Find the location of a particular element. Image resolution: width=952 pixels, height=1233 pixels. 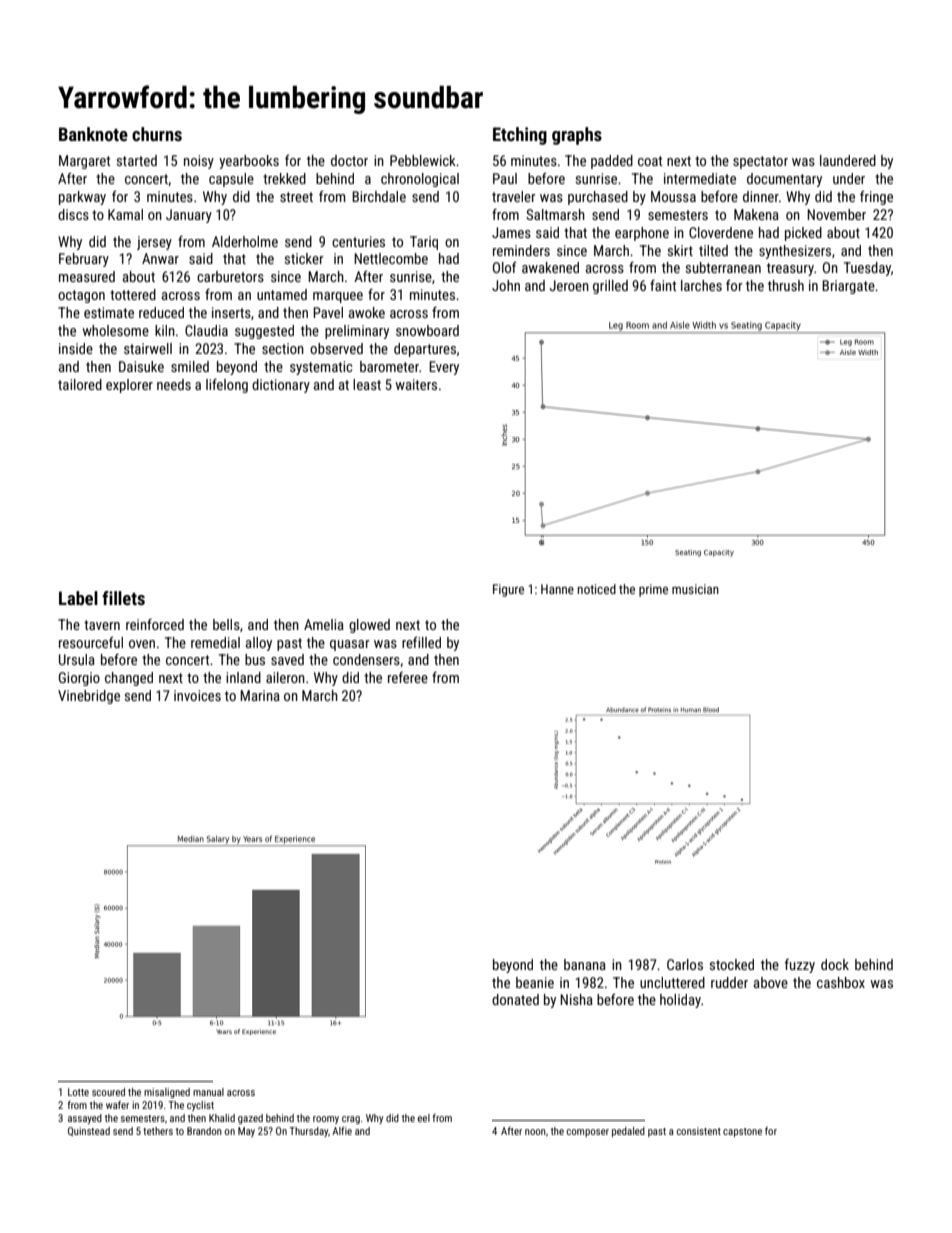

musician is located at coordinates (695, 589).
